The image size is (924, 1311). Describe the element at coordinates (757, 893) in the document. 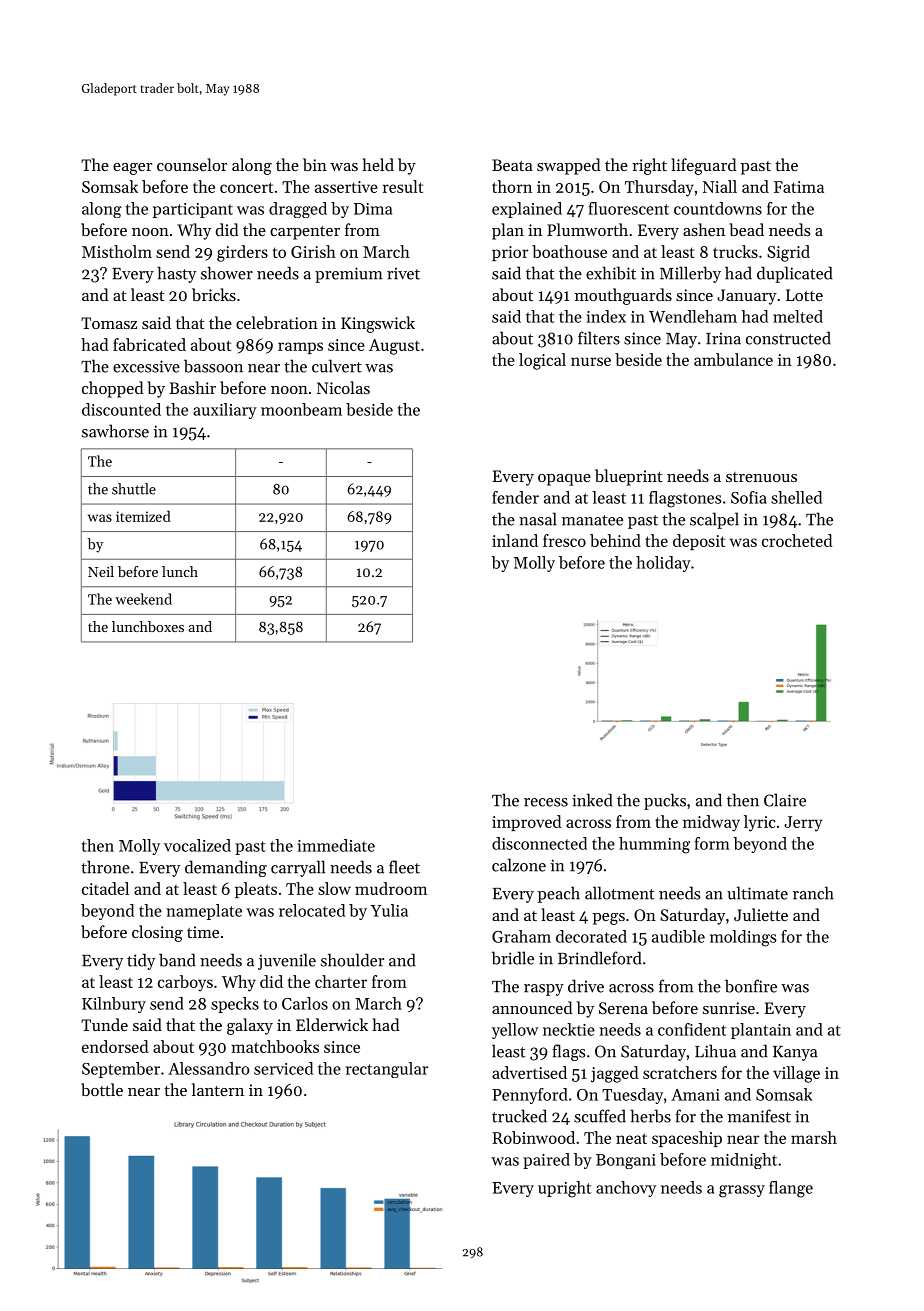

I see `ultimate` at that location.
